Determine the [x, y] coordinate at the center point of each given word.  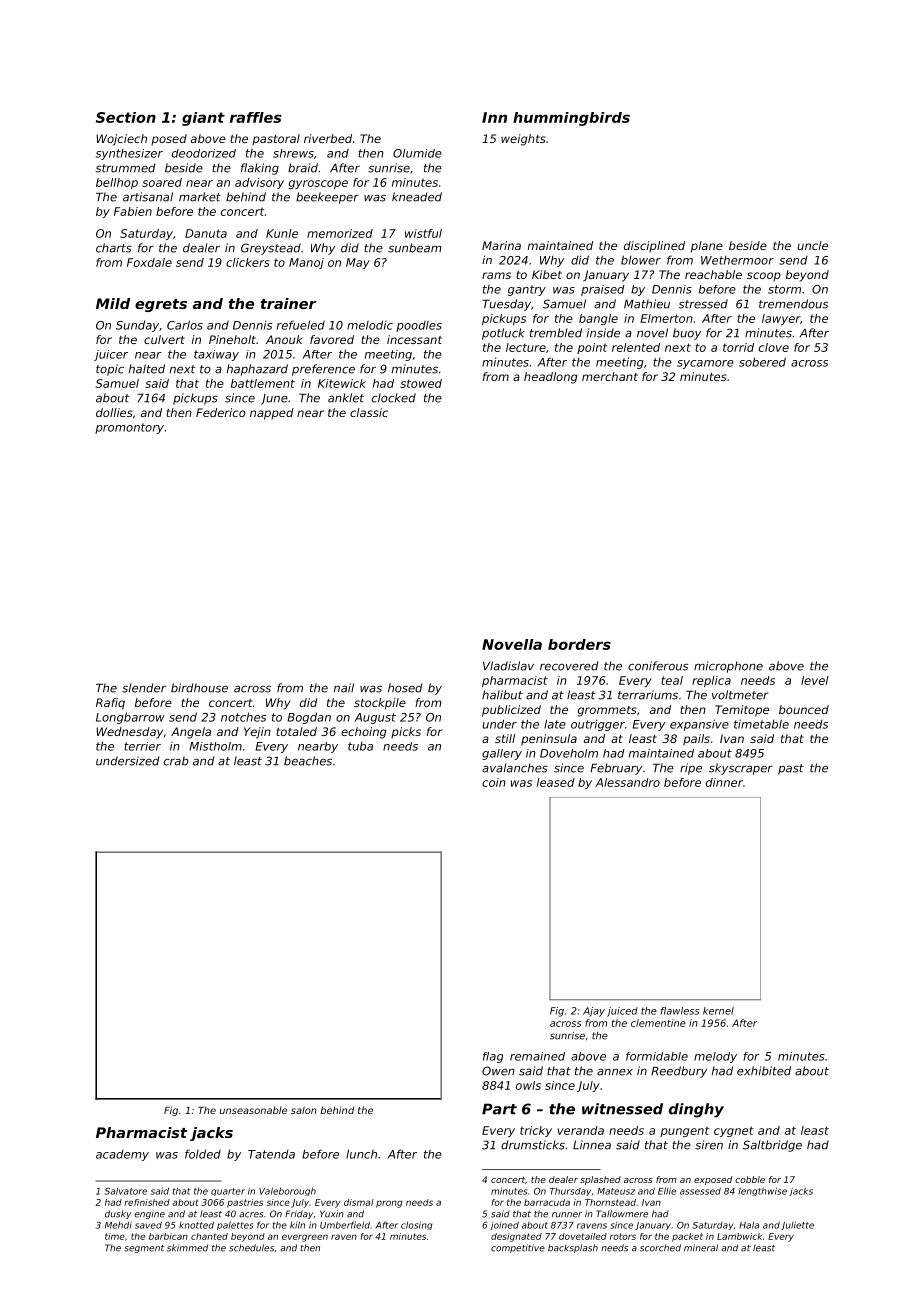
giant [203, 119]
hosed [405, 688]
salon [304, 1110]
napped [272, 414]
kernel [718, 1011]
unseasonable [253, 1110]
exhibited [764, 1071]
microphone [728, 667]
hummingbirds [571, 119]
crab [176, 761]
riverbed [328, 138]
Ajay [594, 1012]
